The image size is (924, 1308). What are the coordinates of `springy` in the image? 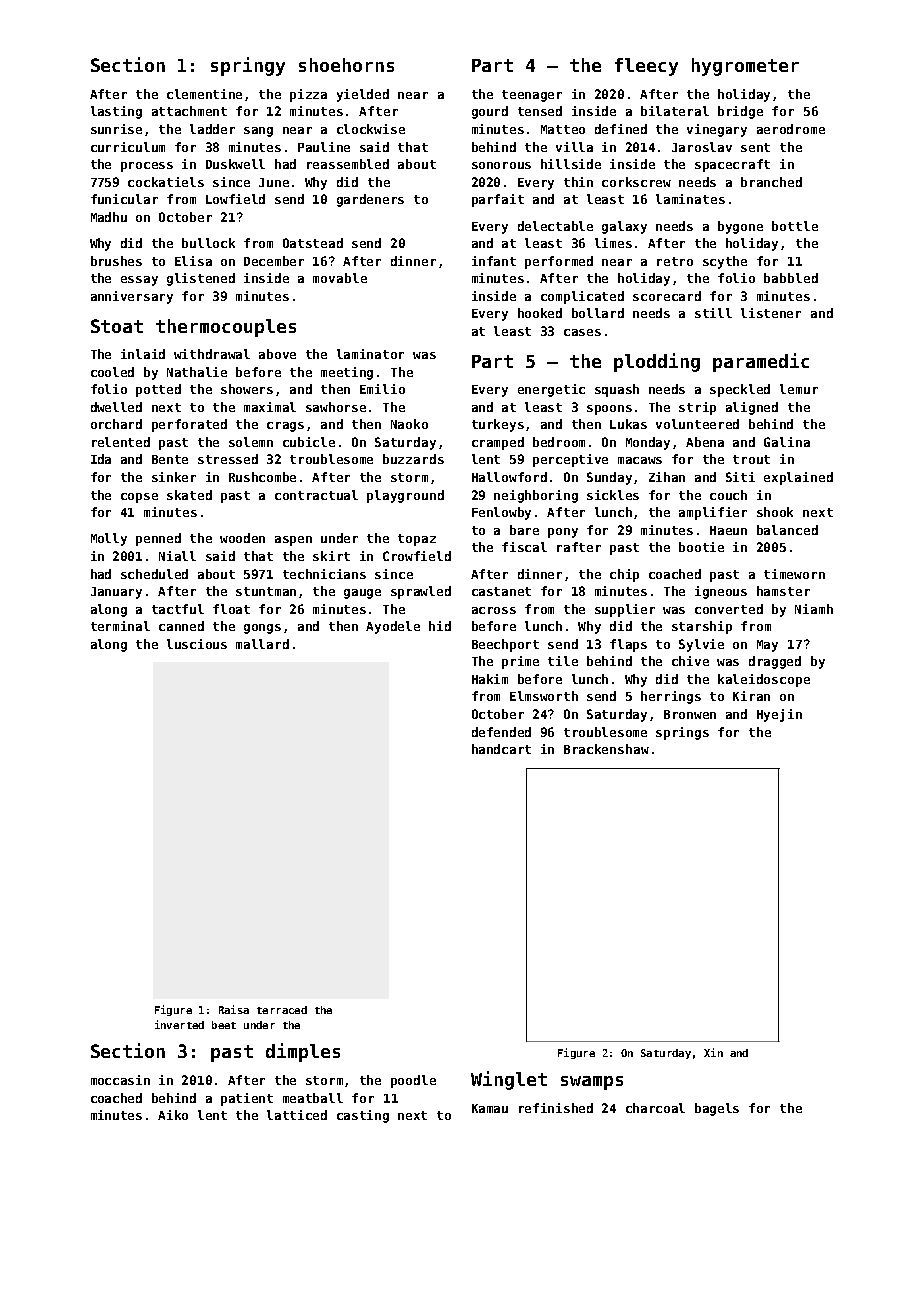 It's located at (248, 66).
